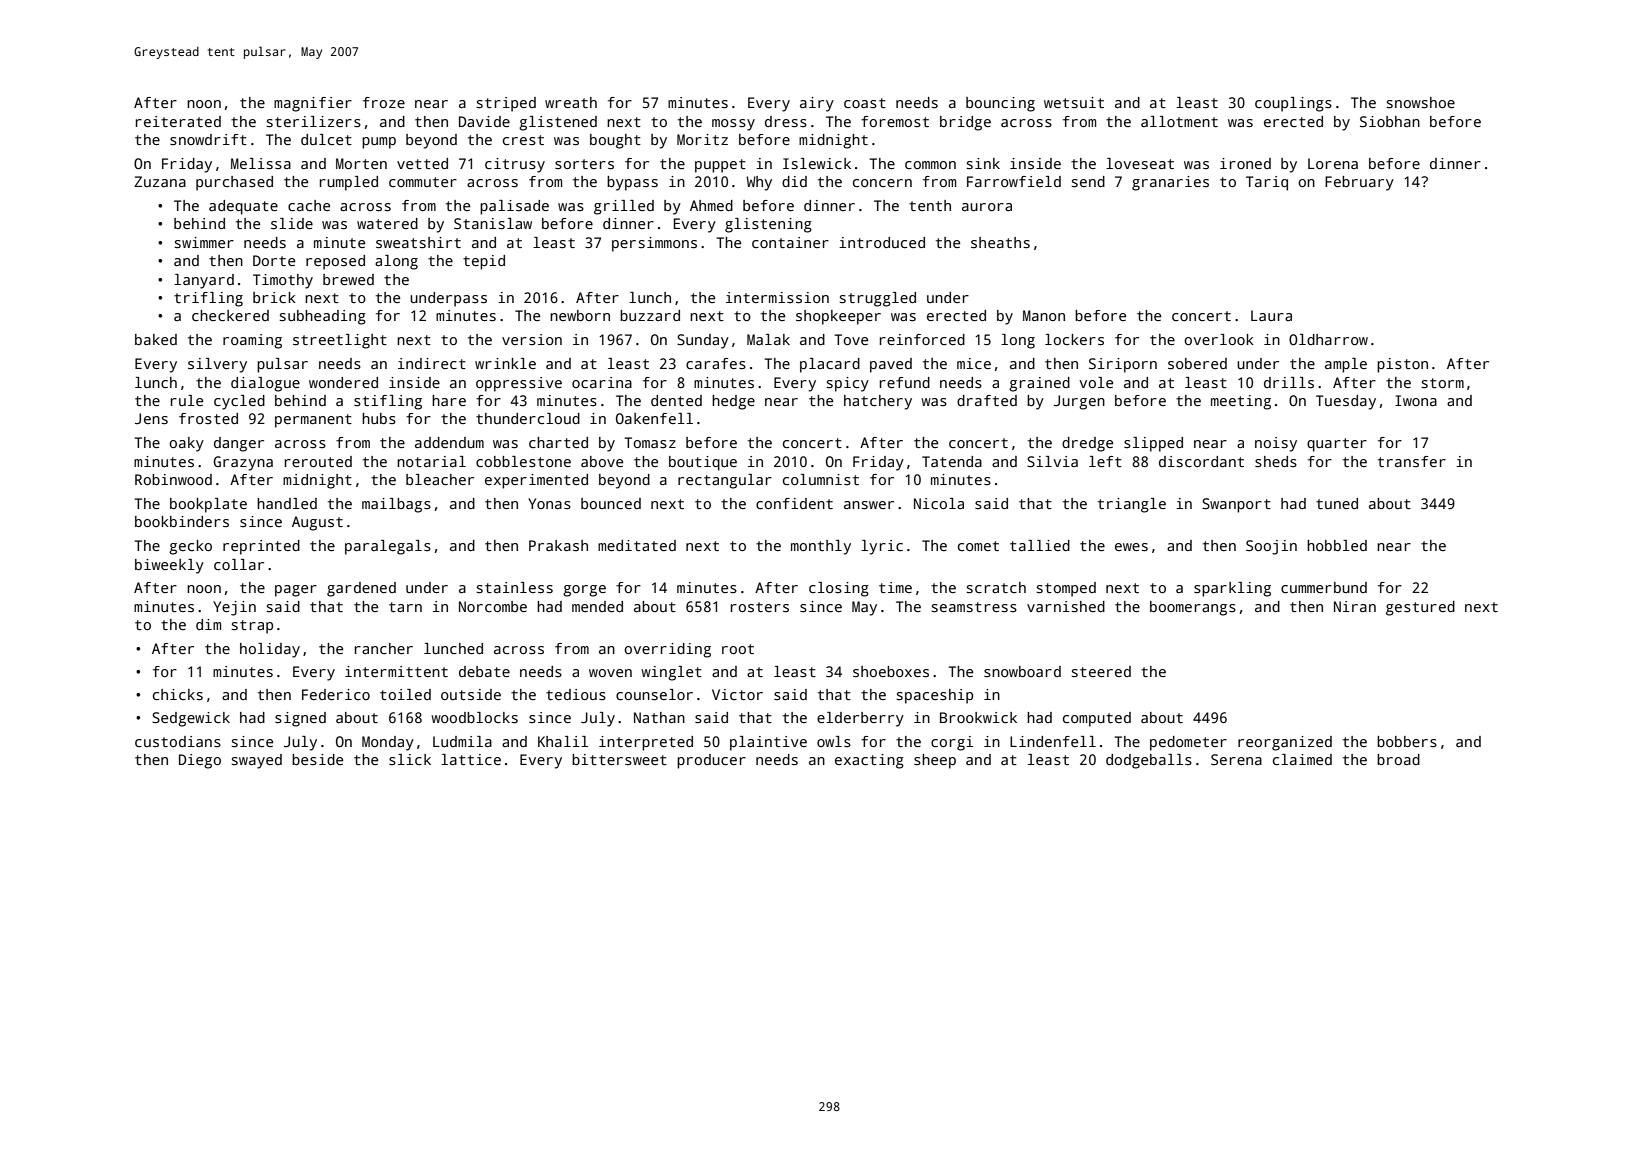 Image resolution: width=1637 pixels, height=1158 pixels. I want to click on steered, so click(1101, 671).
